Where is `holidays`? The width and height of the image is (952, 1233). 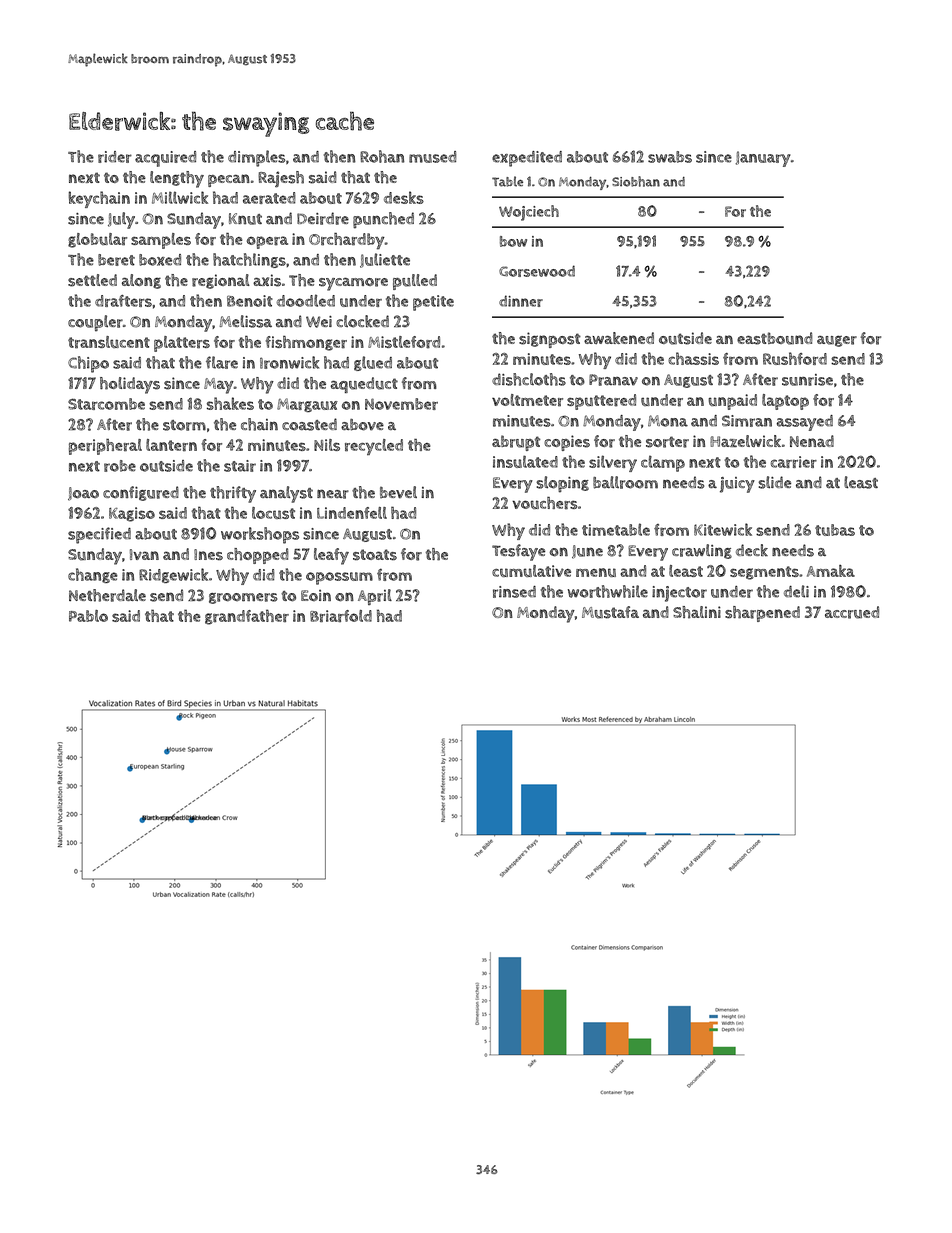 holidays is located at coordinates (130, 385).
